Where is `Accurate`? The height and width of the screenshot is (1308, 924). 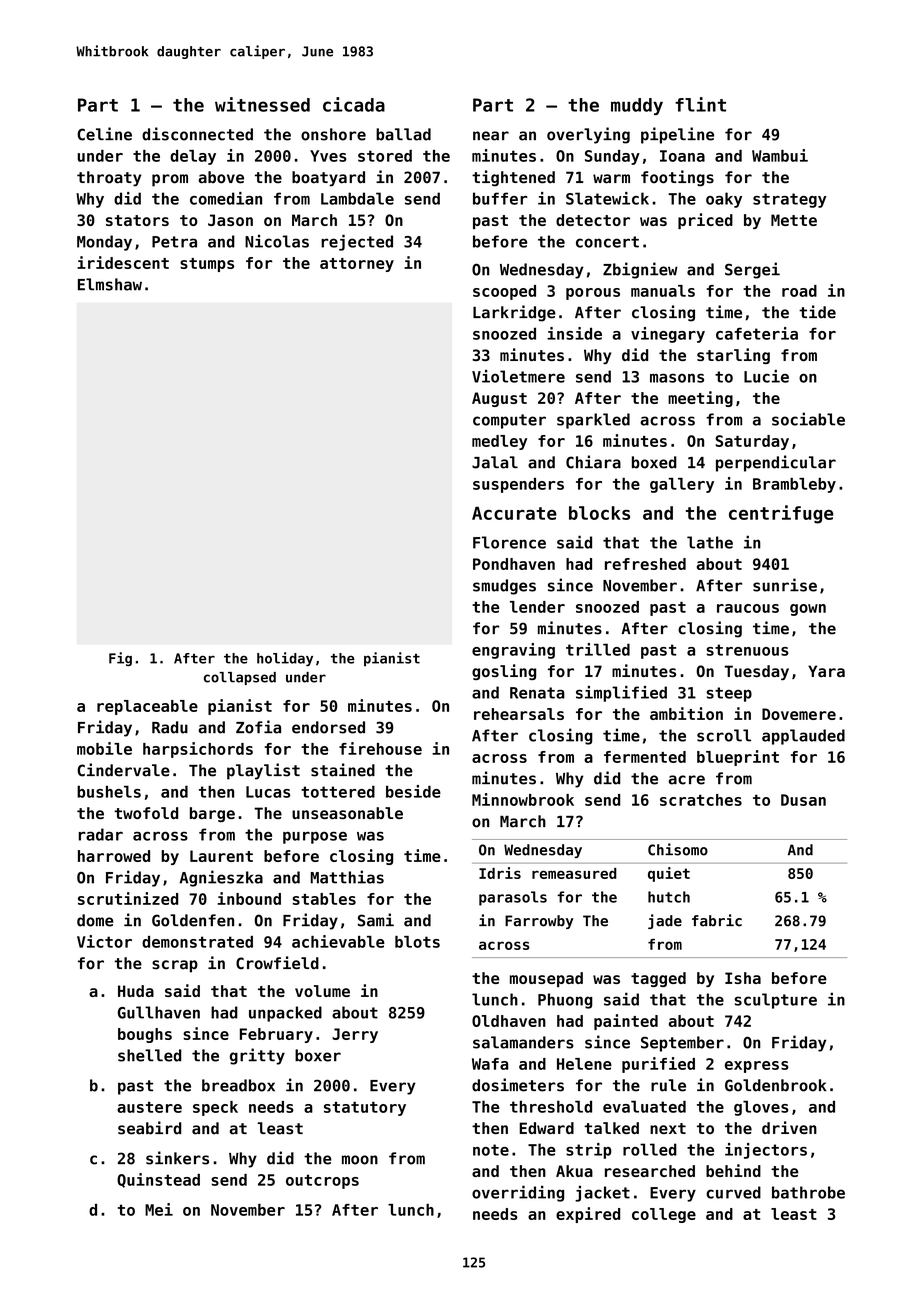 Accurate is located at coordinates (514, 513).
